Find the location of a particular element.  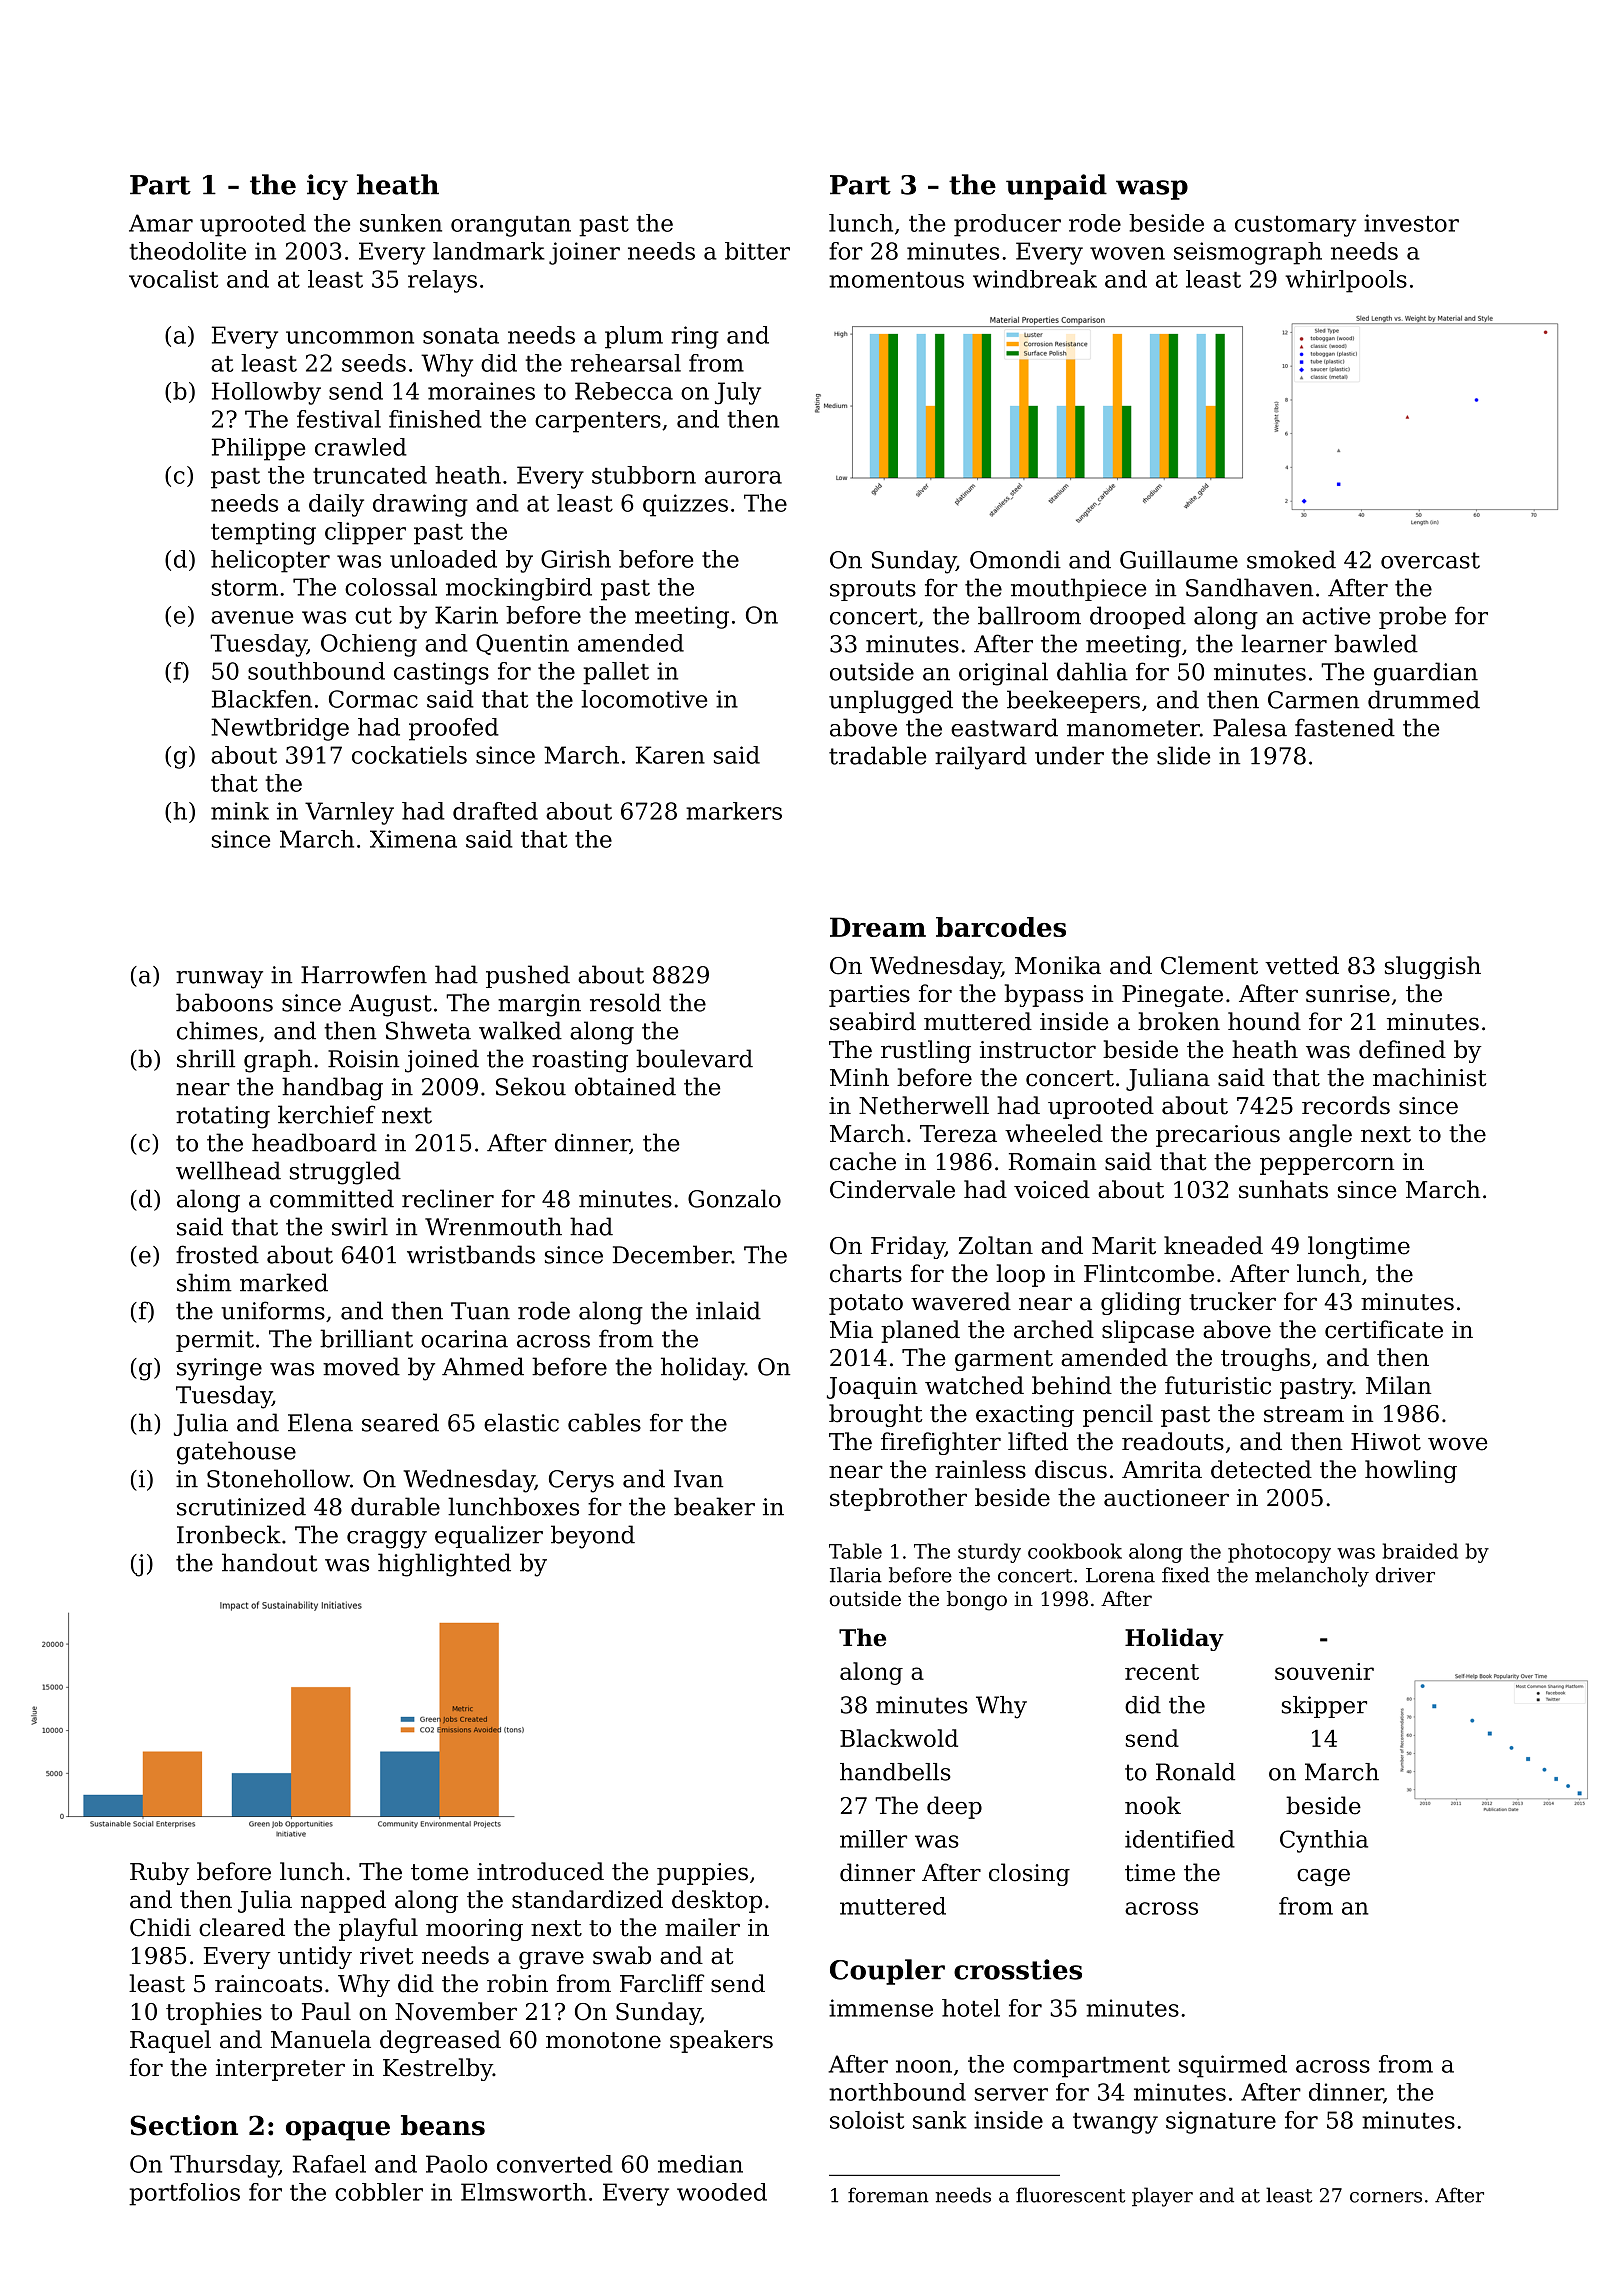

gatehouse is located at coordinates (236, 1453).
